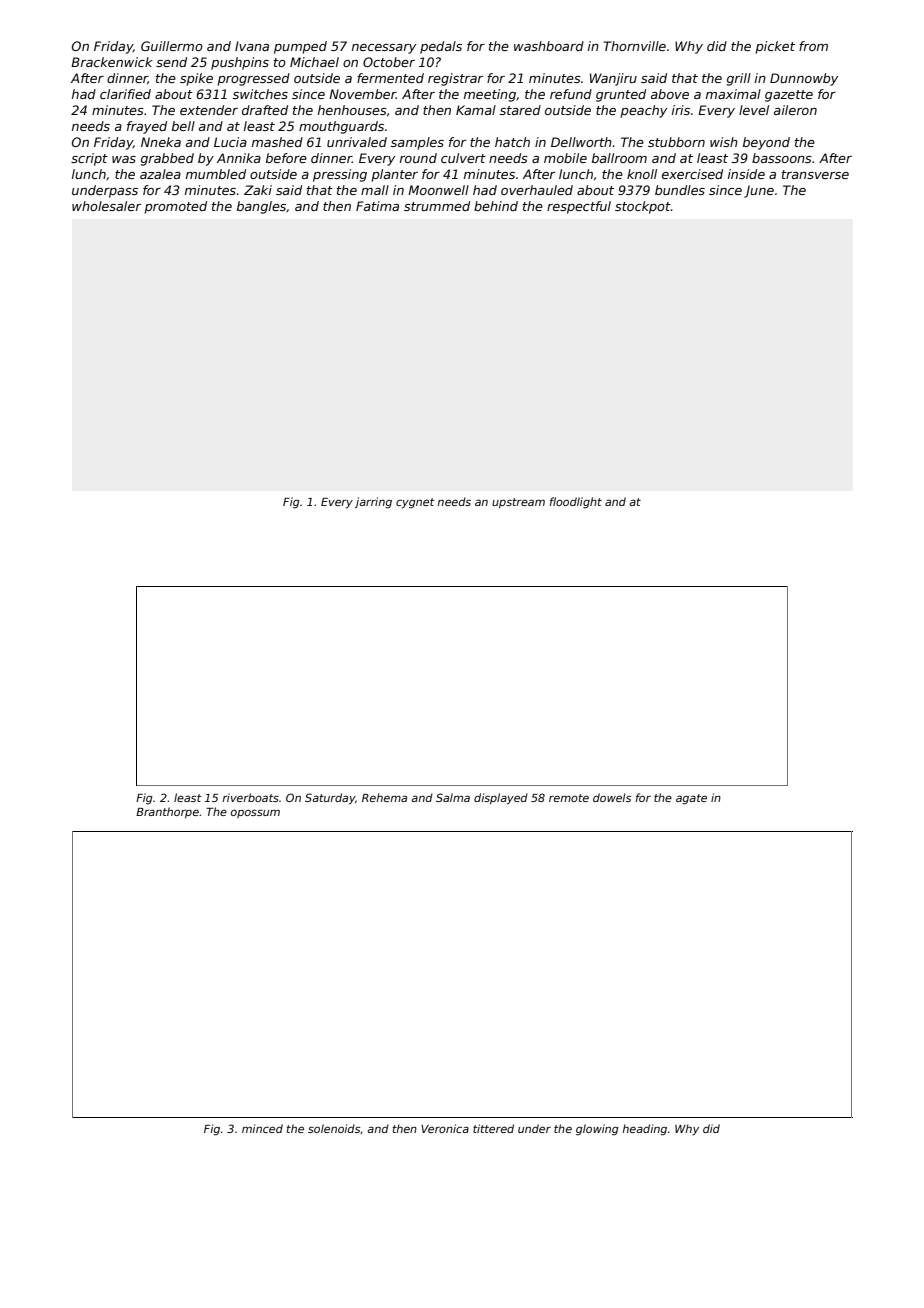 The width and height of the image is (924, 1308). I want to click on agate, so click(691, 799).
